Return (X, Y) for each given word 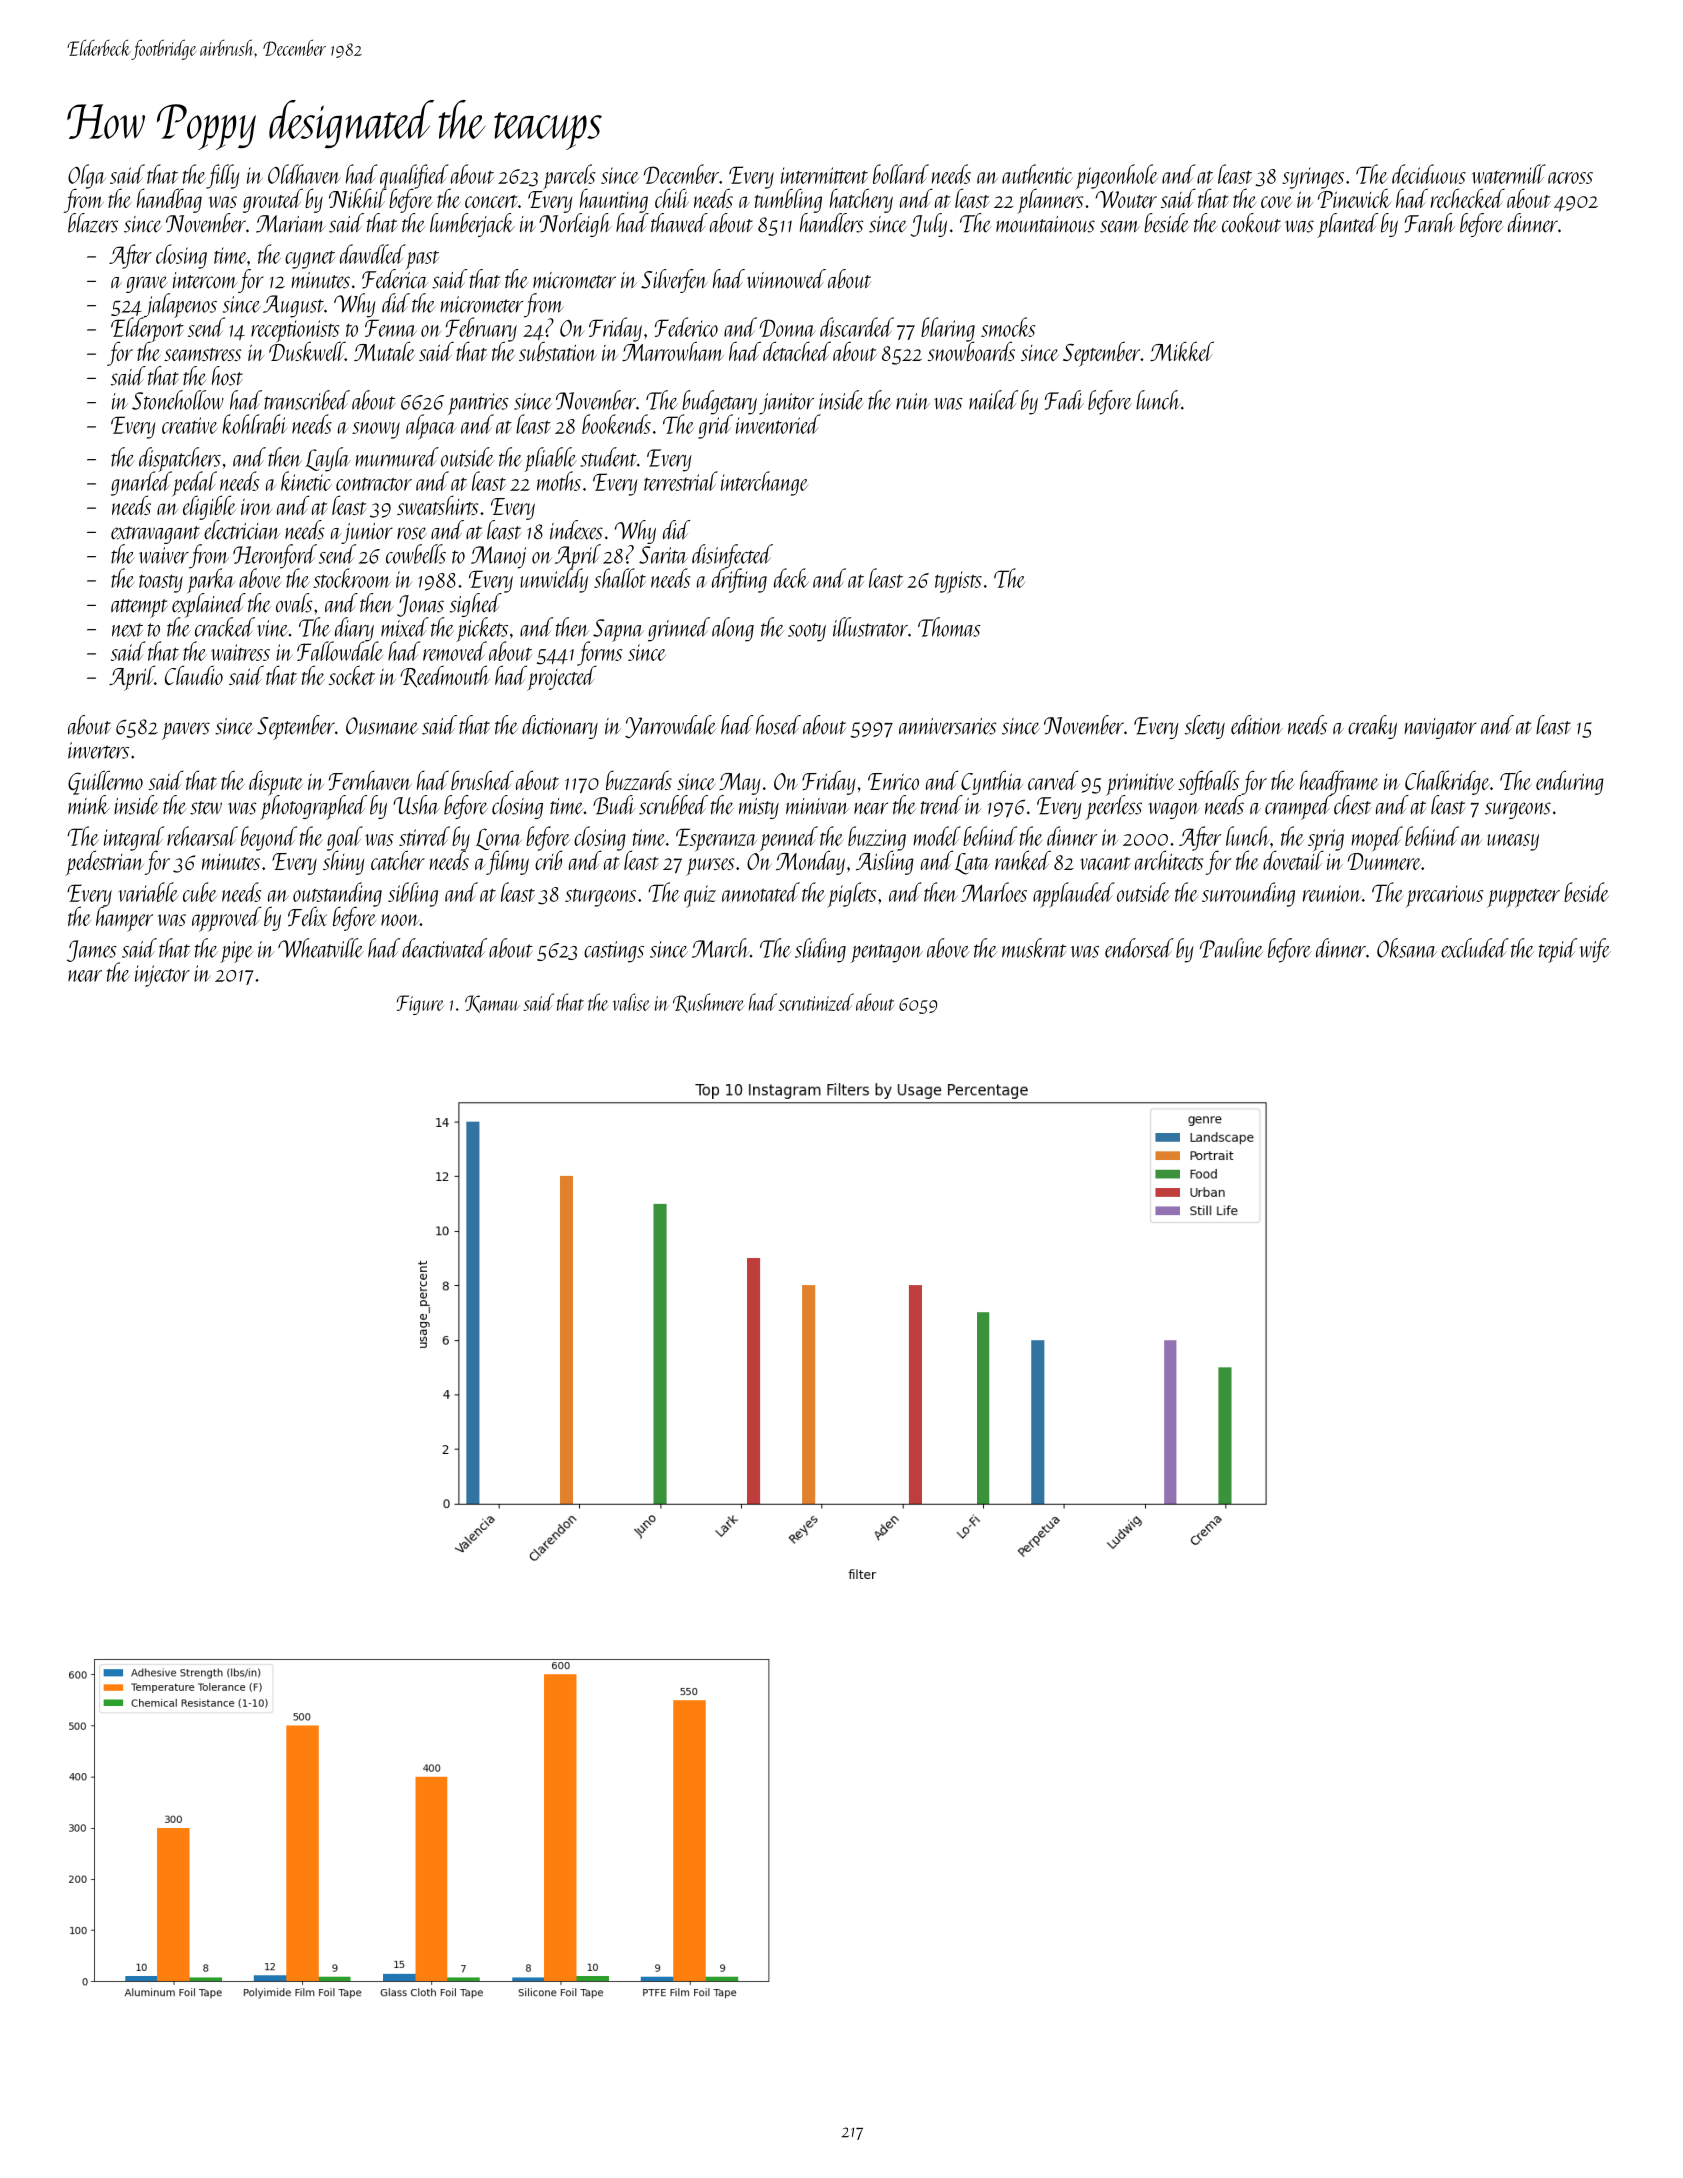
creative (190, 425)
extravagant (155, 535)
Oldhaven (304, 174)
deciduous (1429, 174)
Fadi (1064, 400)
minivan (817, 806)
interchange (764, 483)
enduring (1570, 782)
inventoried (778, 424)
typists (958, 582)
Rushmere (709, 1003)
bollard (901, 174)
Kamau (492, 1004)
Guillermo (105, 782)
